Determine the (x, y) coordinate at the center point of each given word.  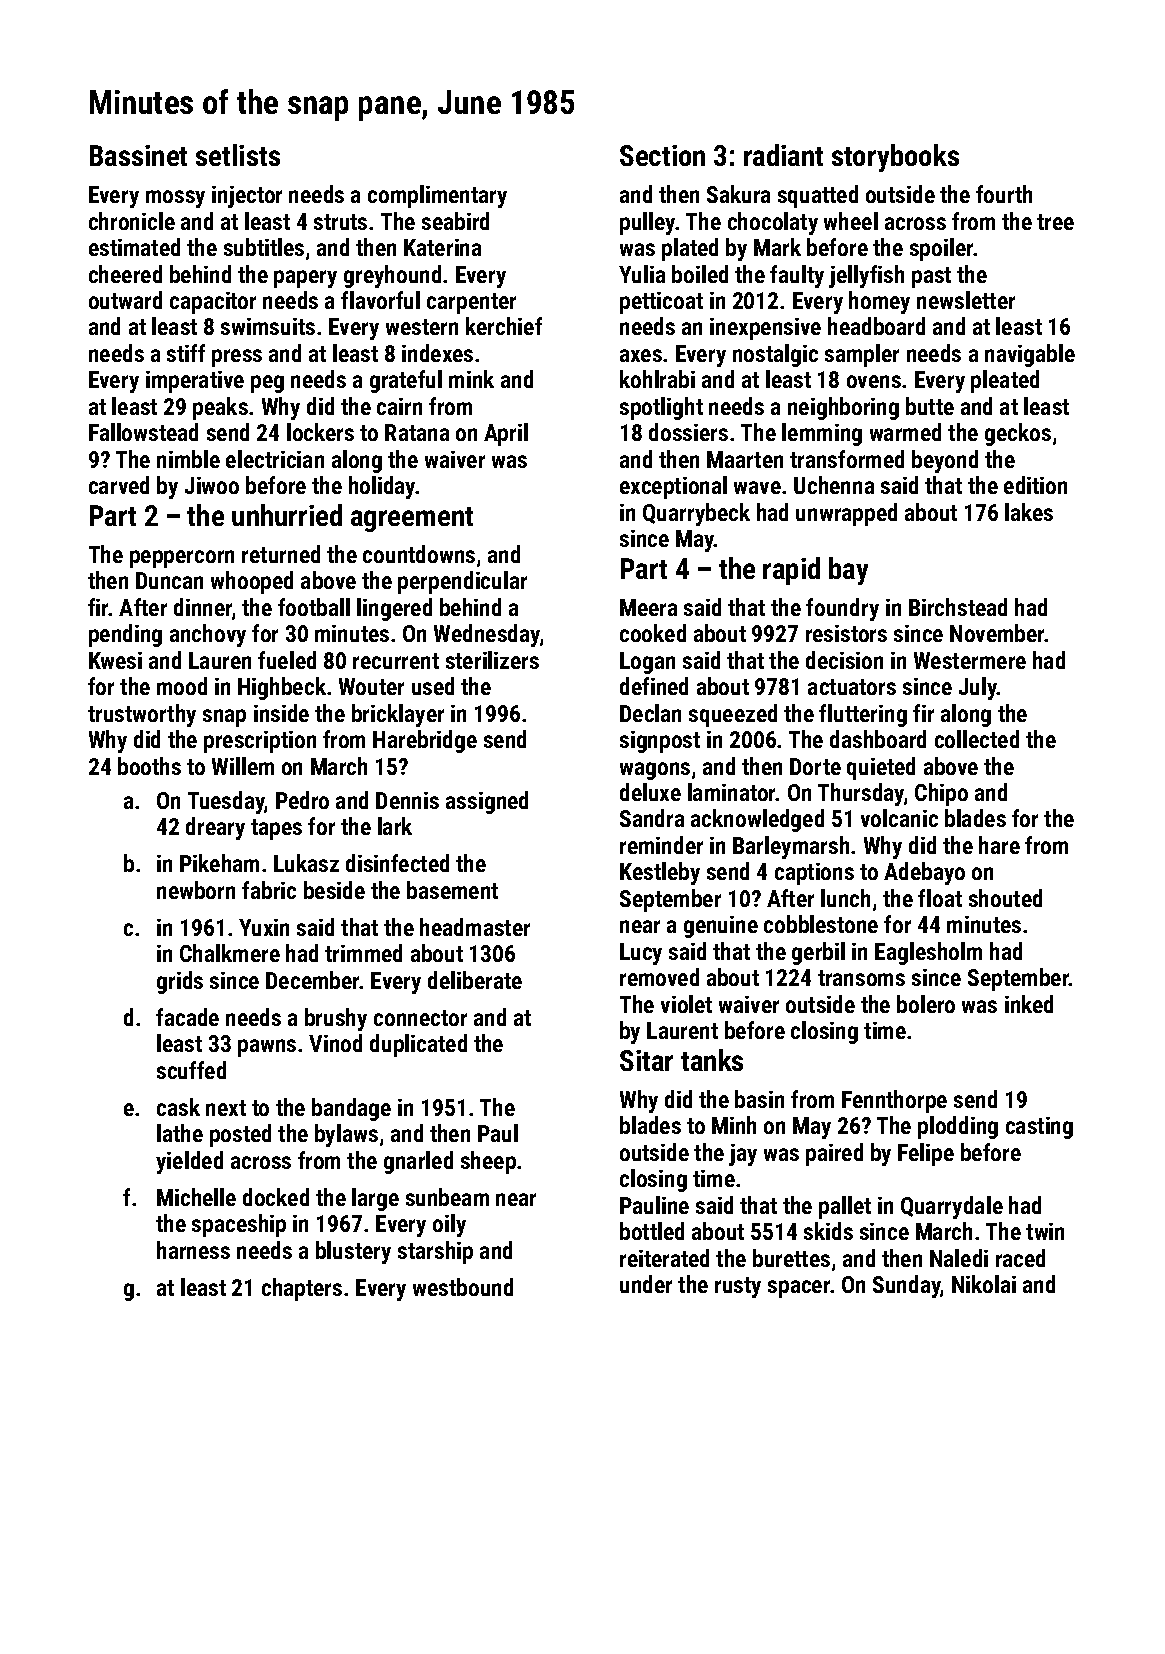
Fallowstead (143, 432)
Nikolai (984, 1284)
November (997, 633)
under (646, 1284)
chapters (302, 1289)
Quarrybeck (696, 514)
